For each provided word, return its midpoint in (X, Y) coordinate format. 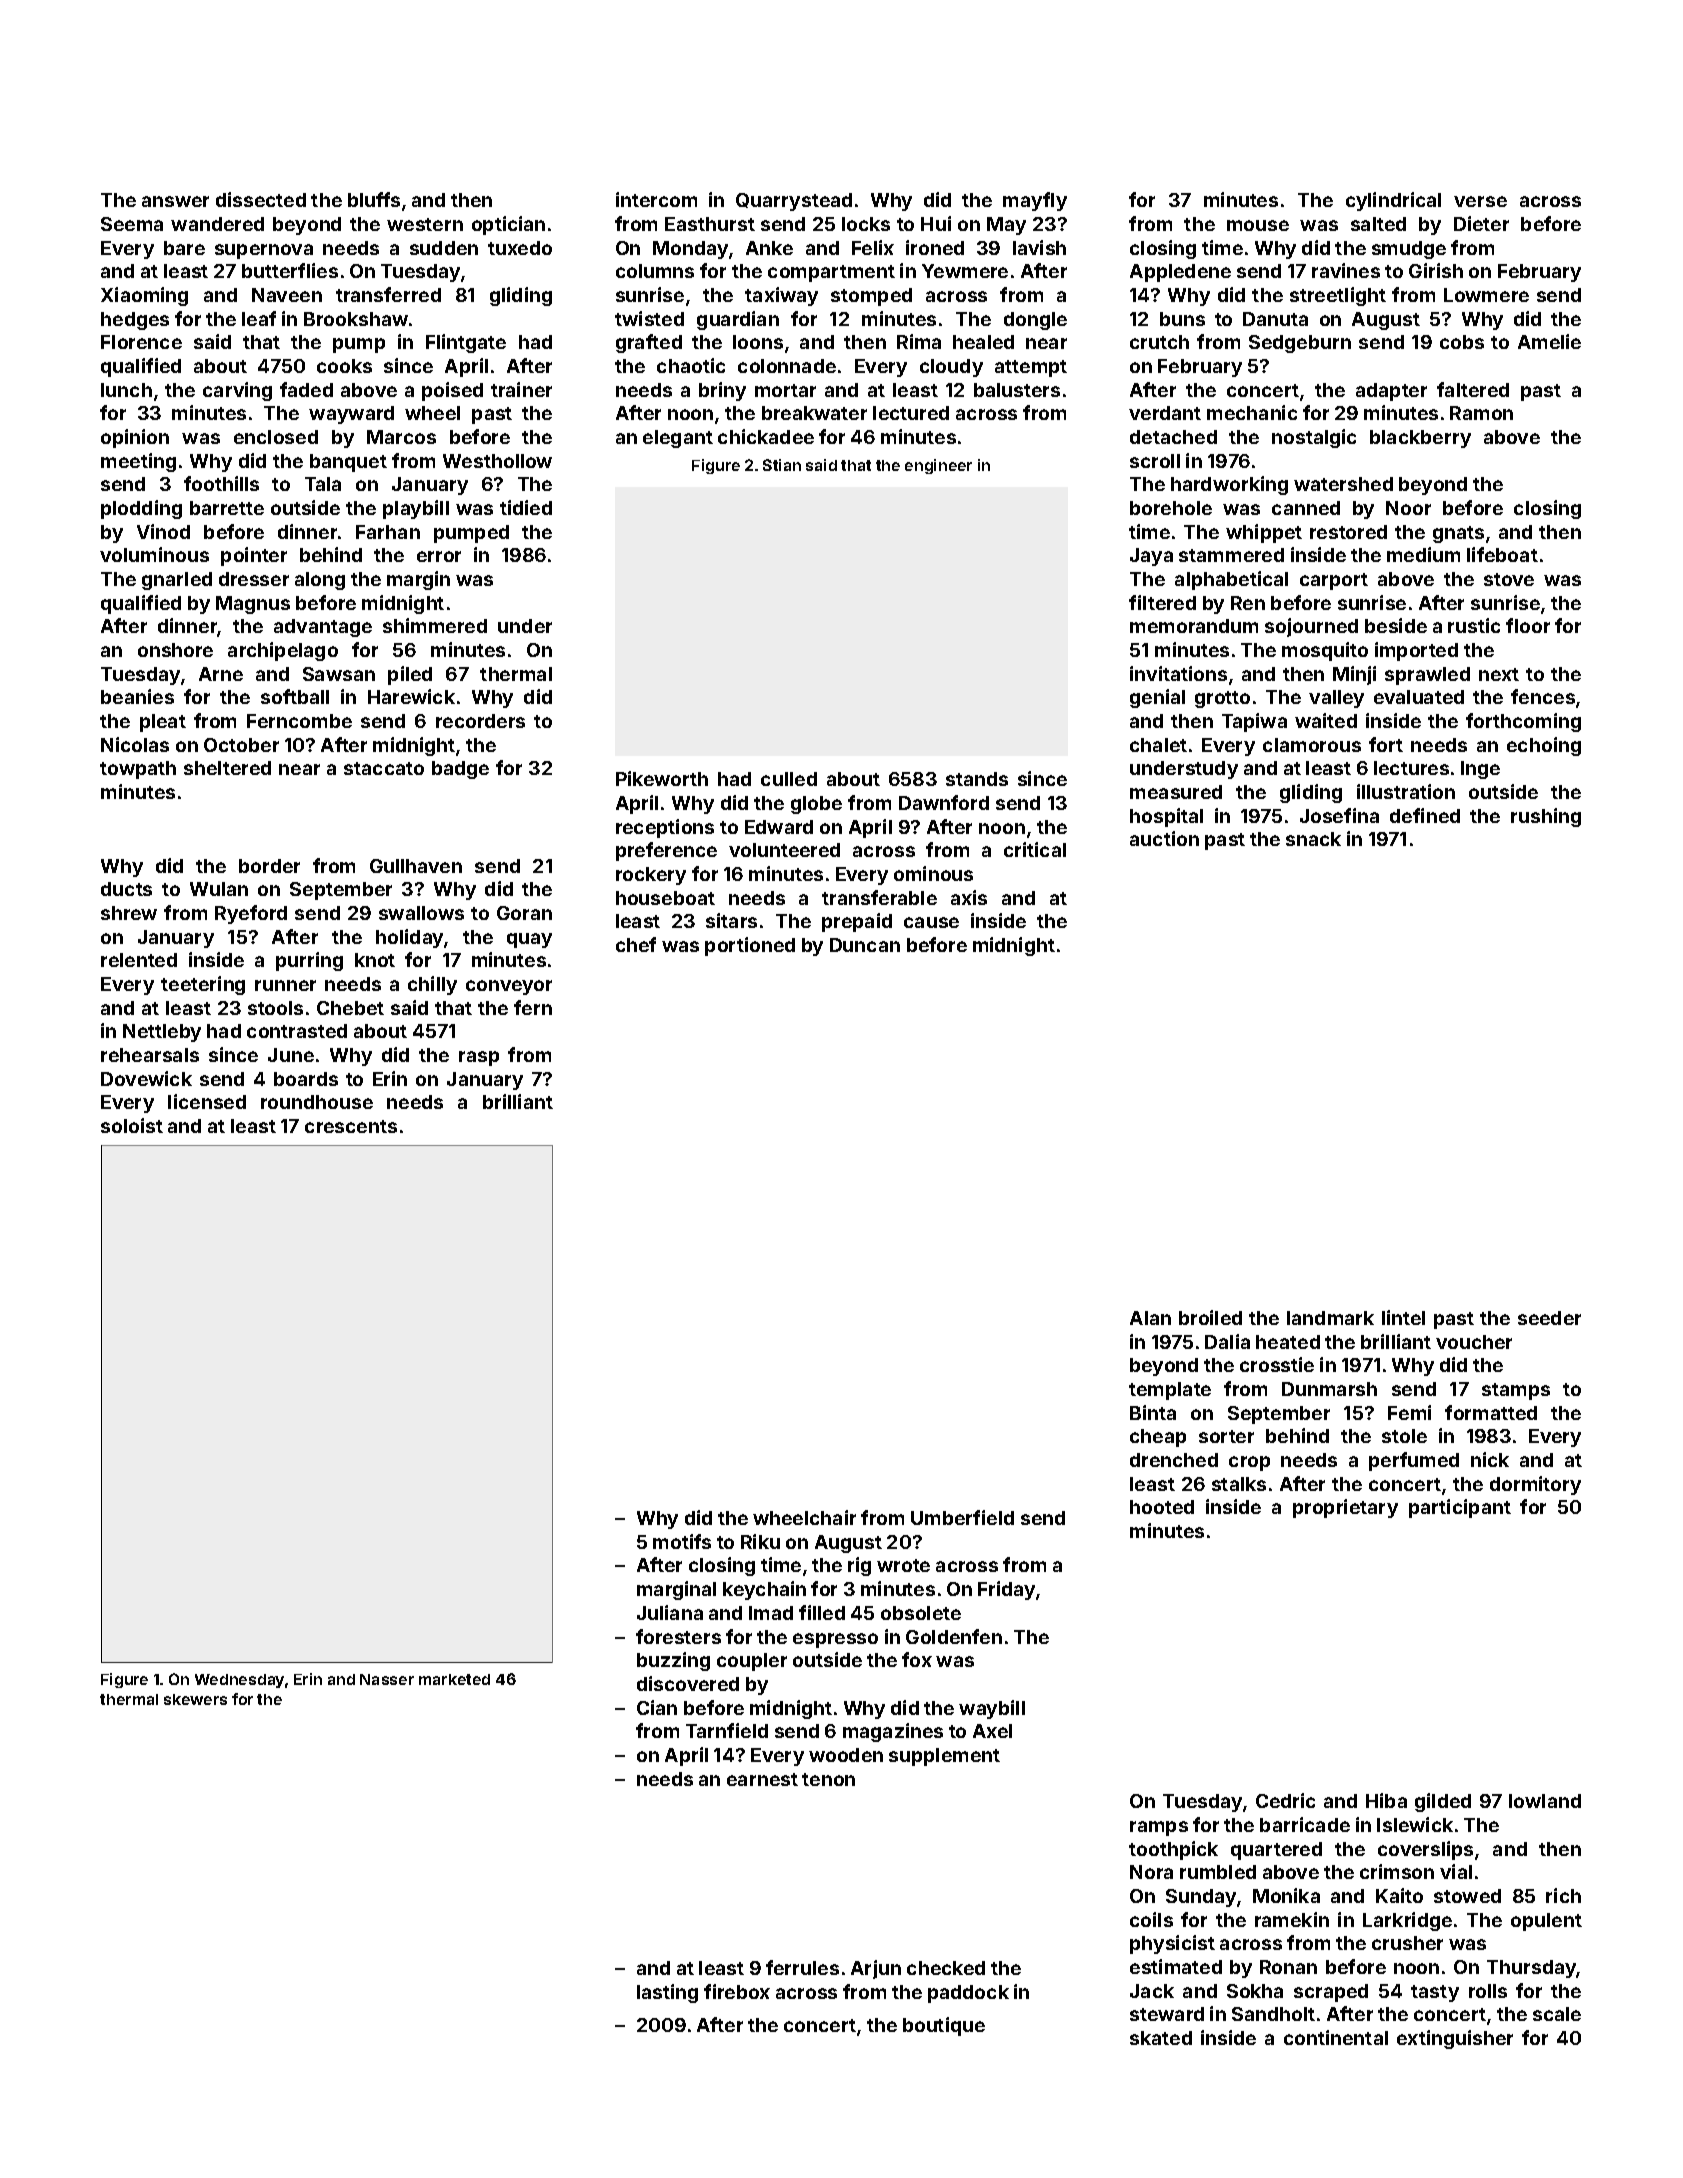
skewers (195, 1699)
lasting (667, 1993)
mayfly (1035, 201)
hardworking (1229, 485)
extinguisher (1455, 2039)
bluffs (374, 199)
